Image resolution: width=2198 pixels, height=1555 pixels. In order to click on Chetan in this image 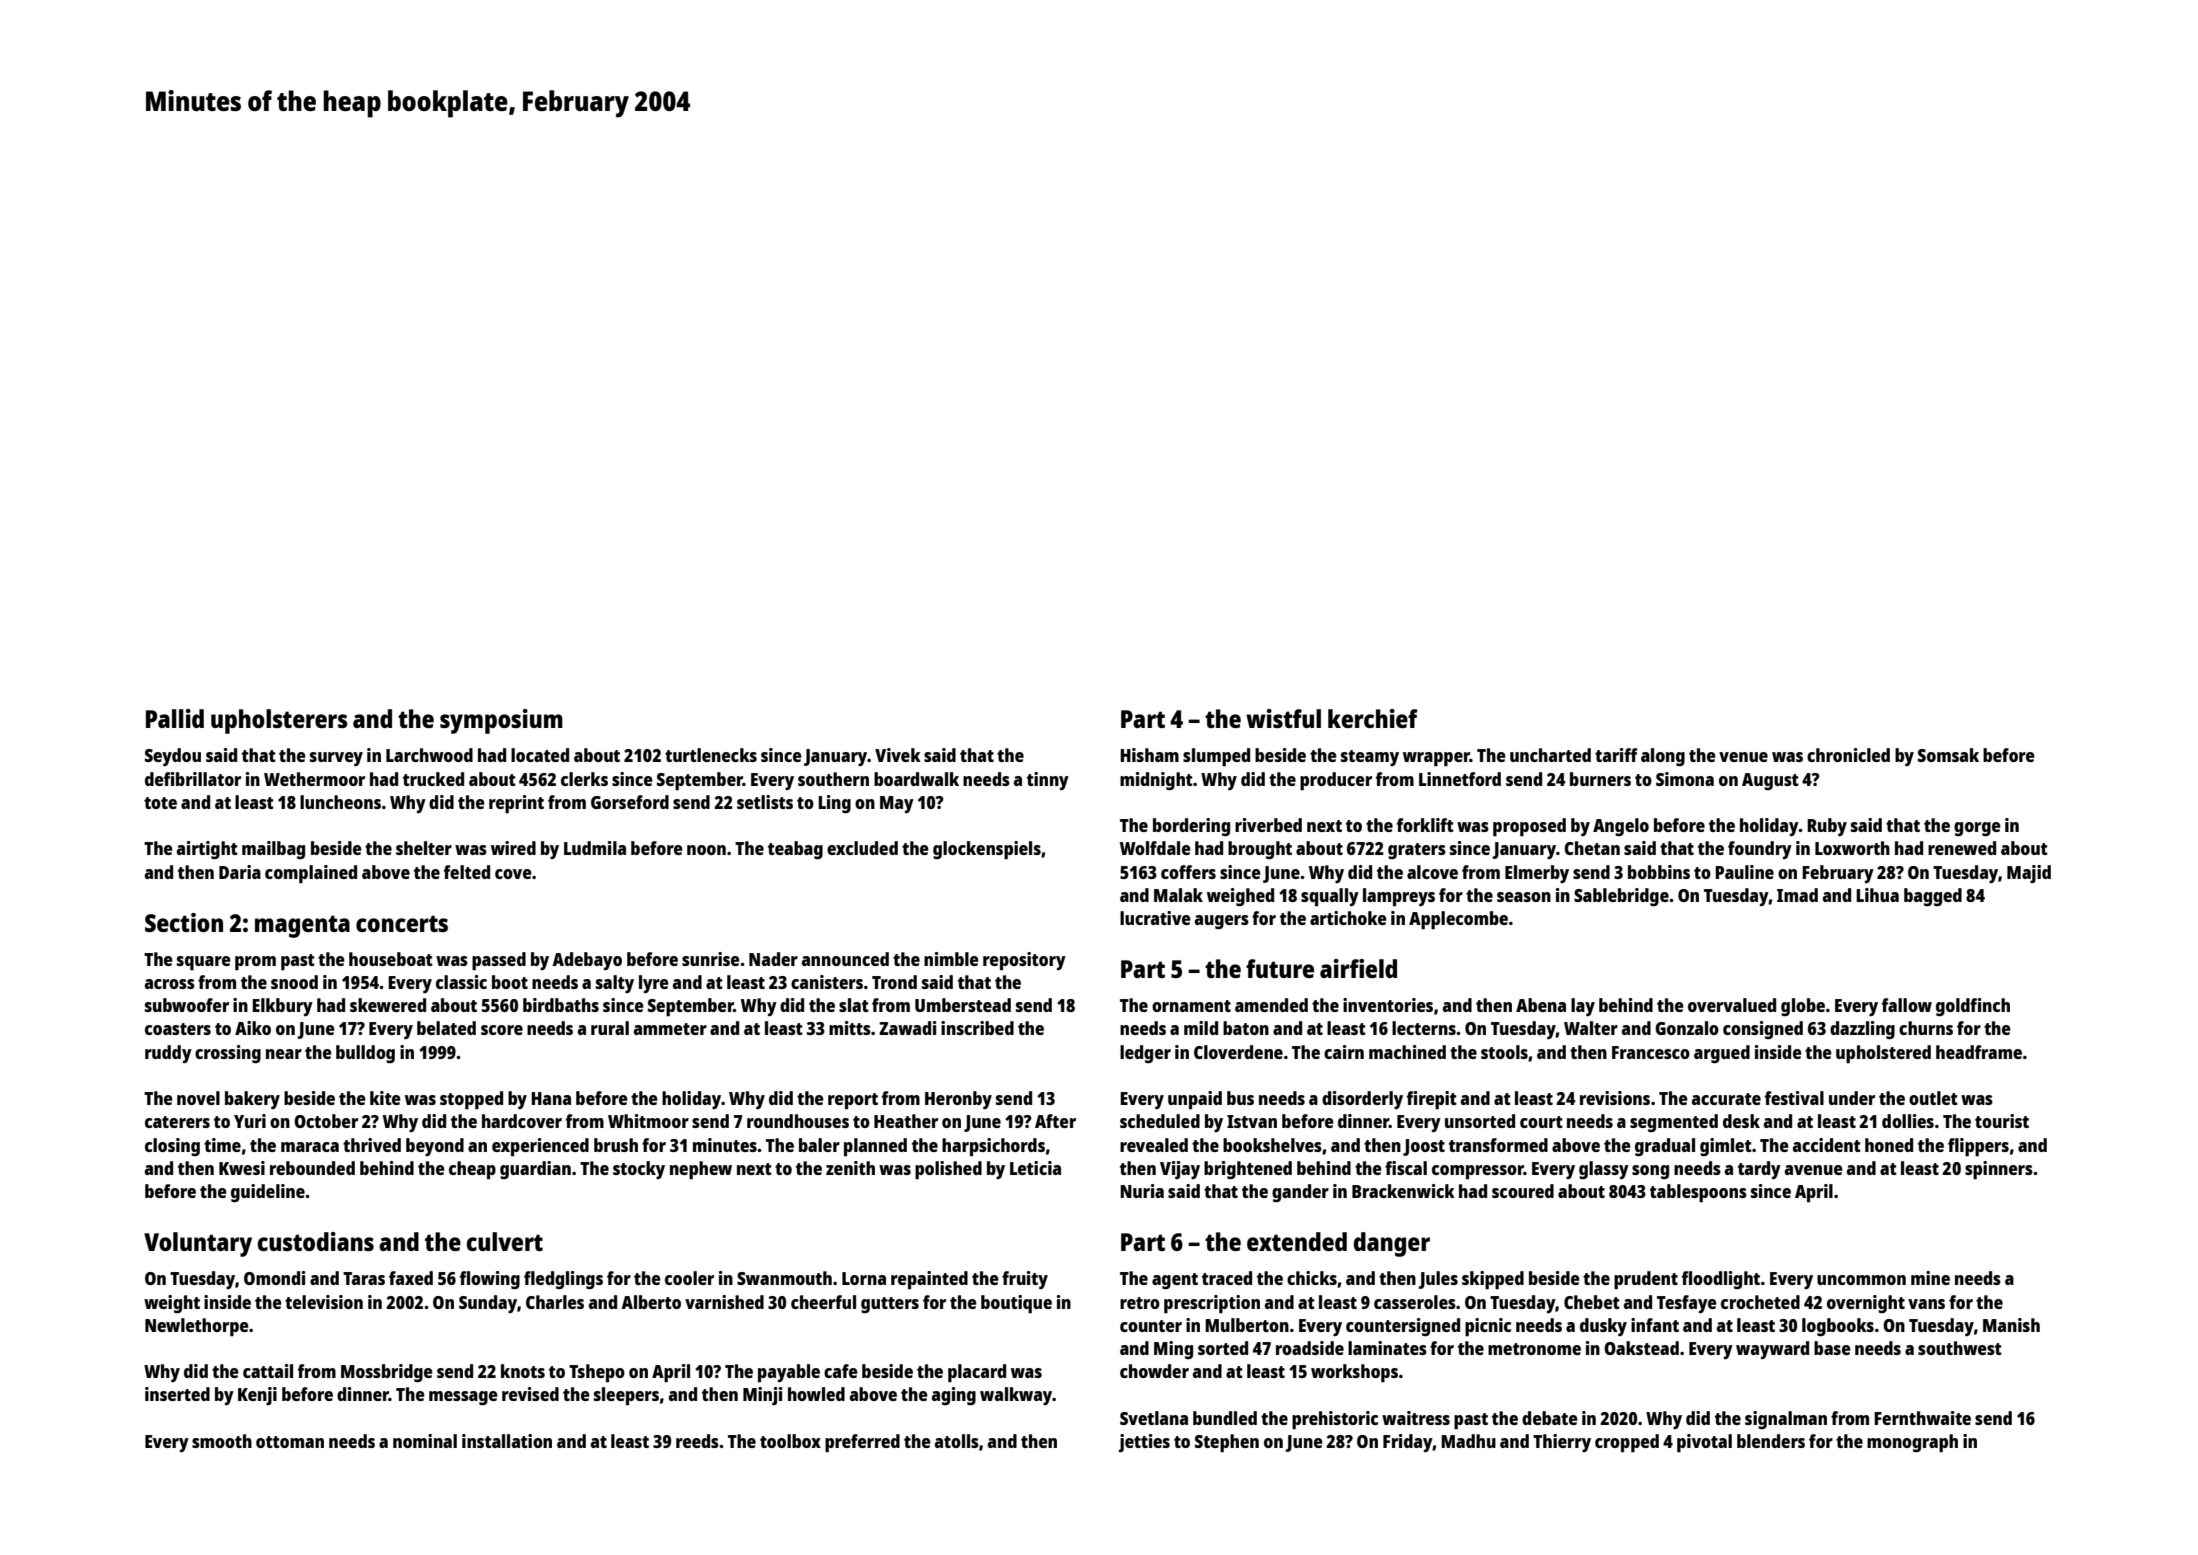, I will do `click(1592, 848)`.
